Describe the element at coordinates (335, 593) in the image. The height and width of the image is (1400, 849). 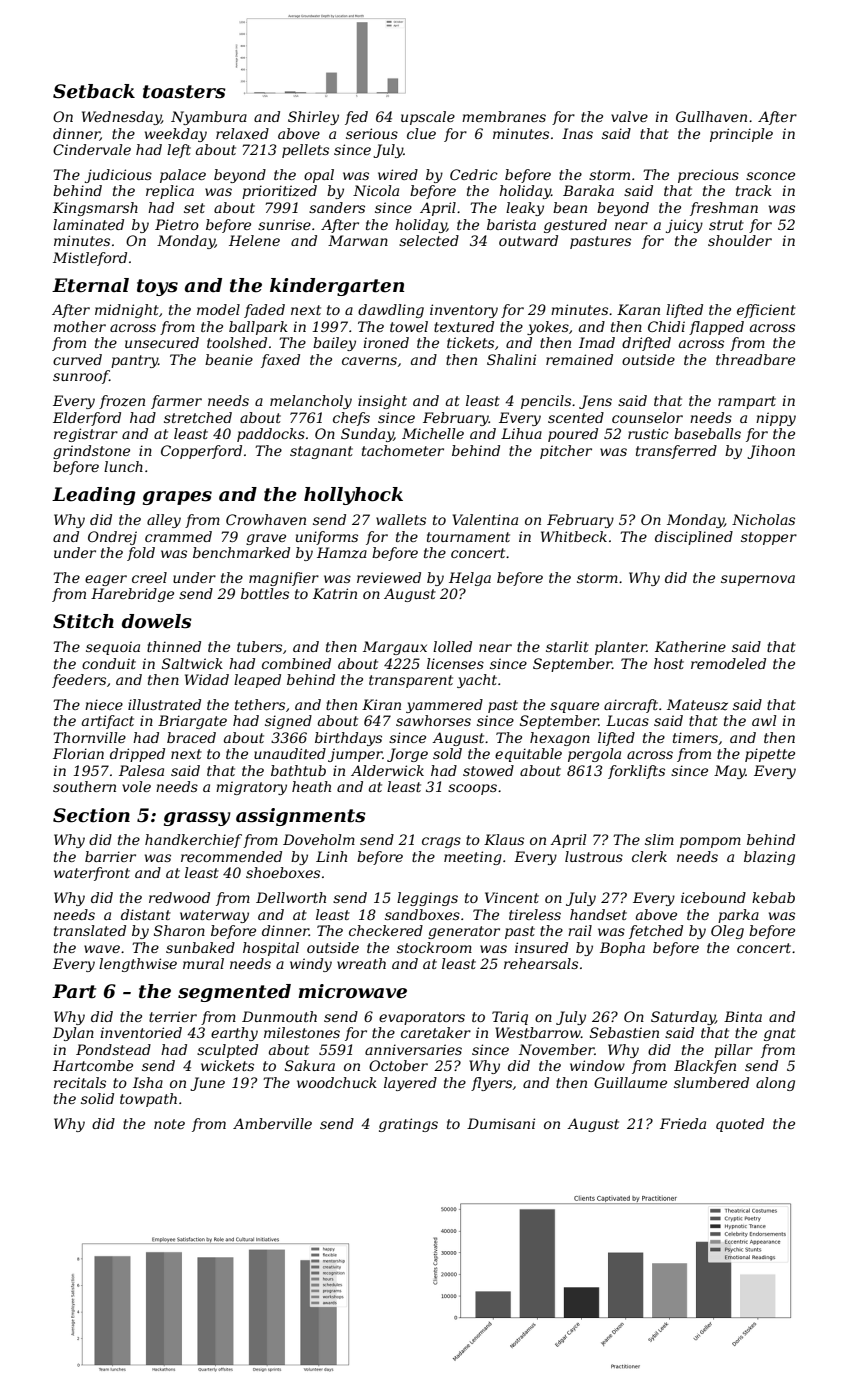
I see `Katrin` at that location.
